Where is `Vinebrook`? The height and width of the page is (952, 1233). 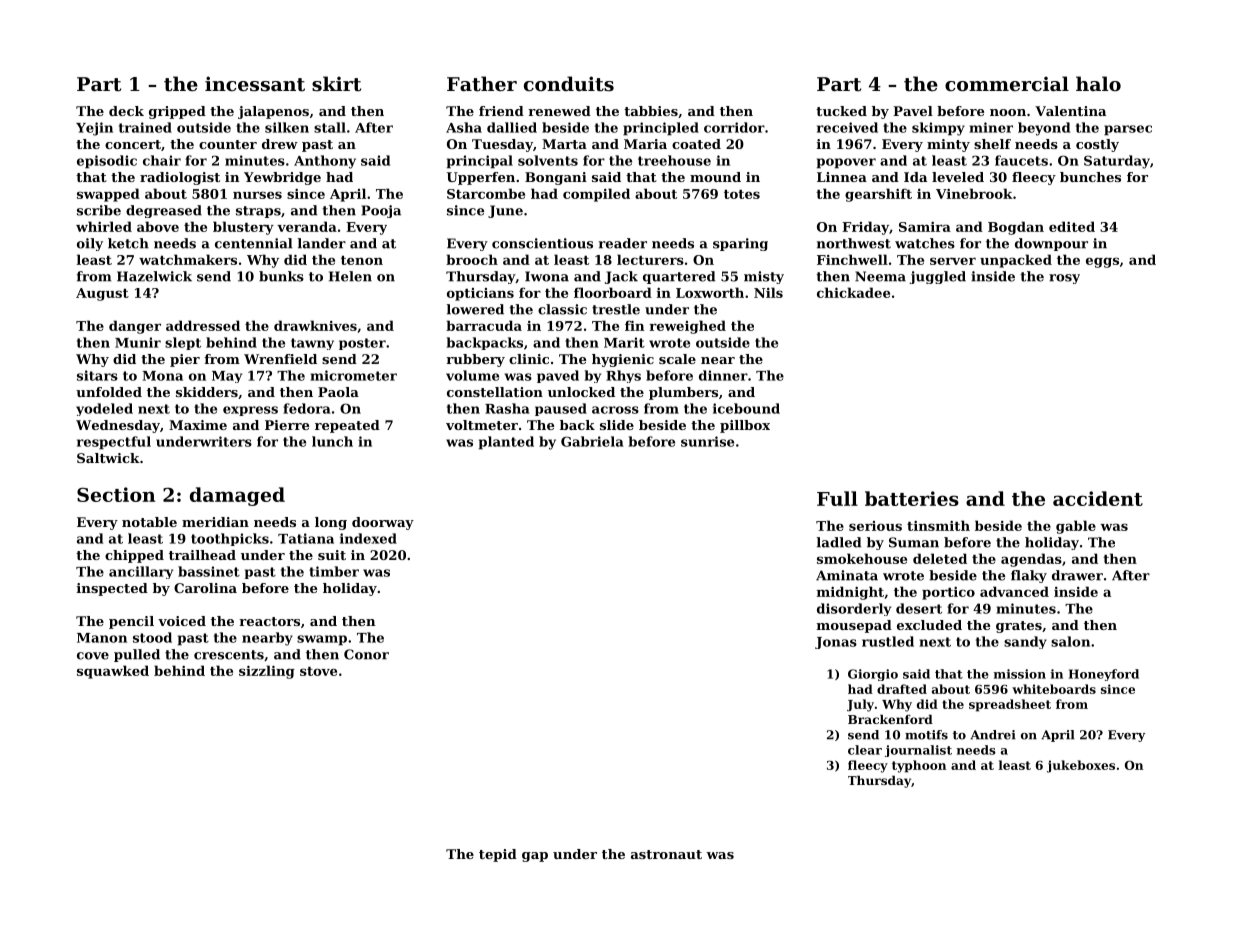 Vinebrook is located at coordinates (974, 193).
